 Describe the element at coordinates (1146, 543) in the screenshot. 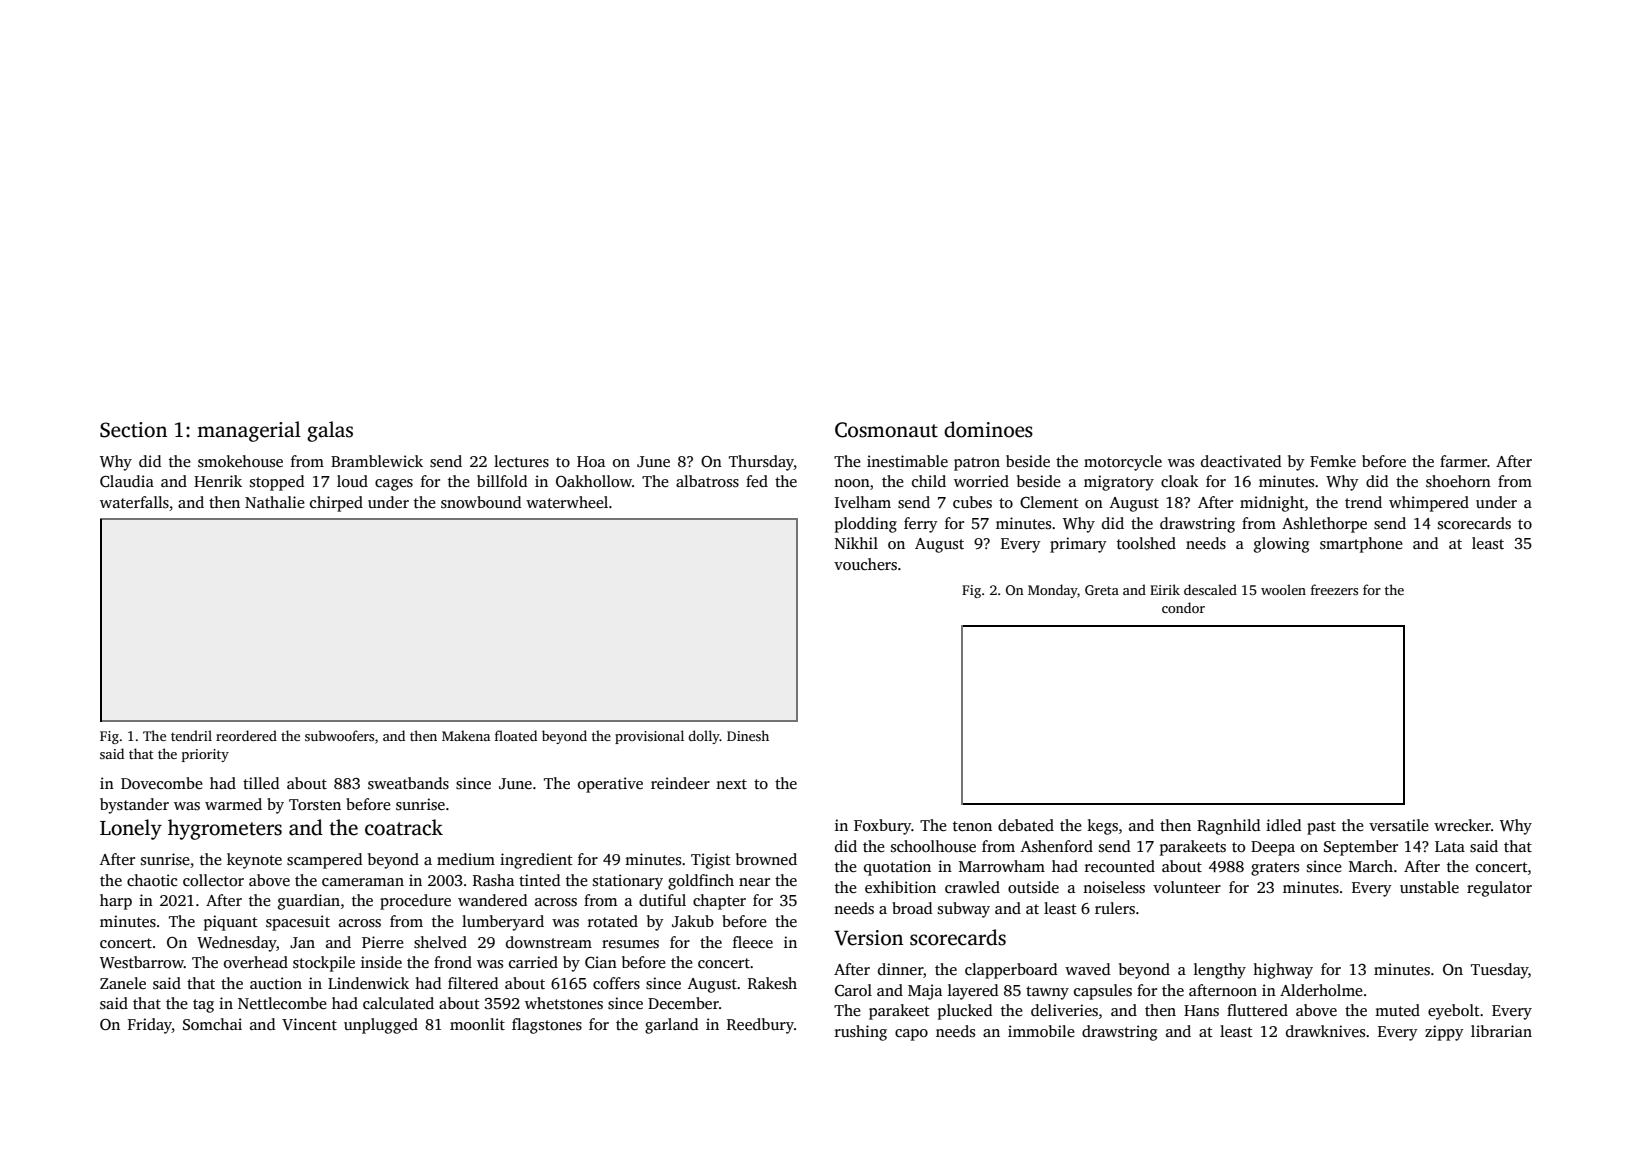

I see `toolshed` at that location.
